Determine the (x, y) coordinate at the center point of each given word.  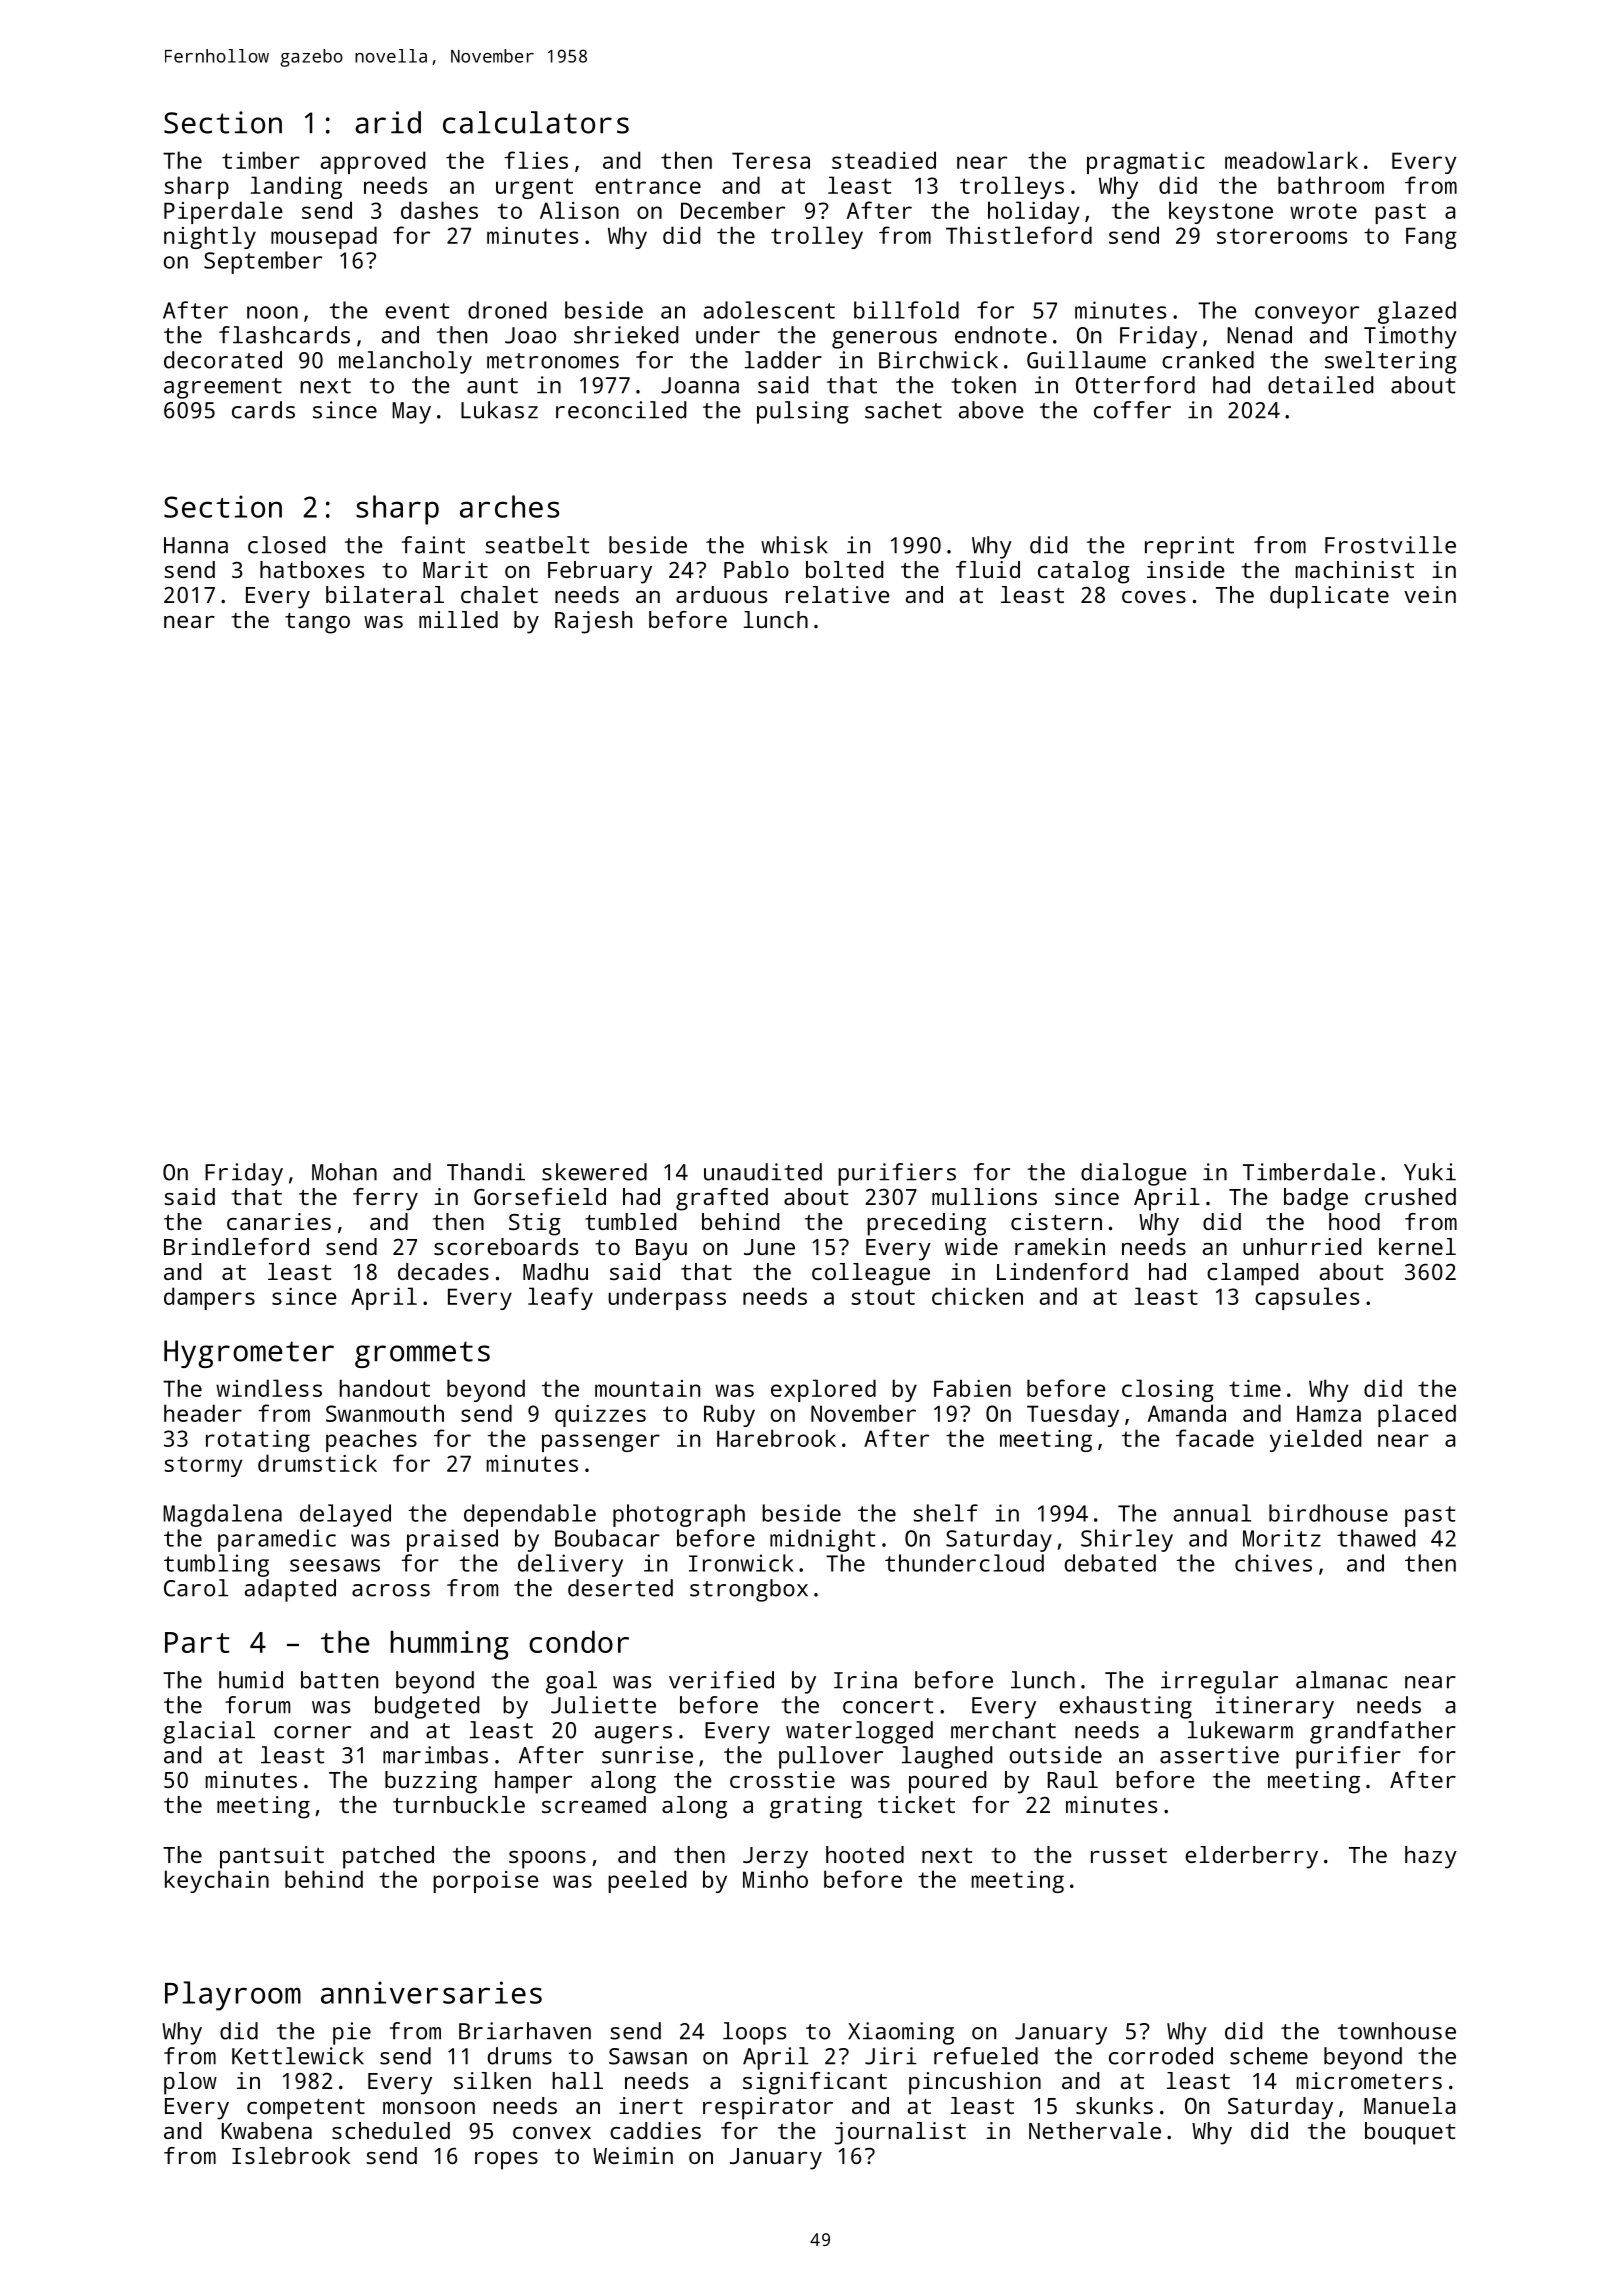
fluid (988, 569)
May (411, 413)
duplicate (1329, 597)
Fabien (972, 1388)
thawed (1376, 1538)
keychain (217, 1881)
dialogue (1134, 1174)
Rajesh (593, 622)
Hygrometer (249, 1354)
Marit (455, 569)
